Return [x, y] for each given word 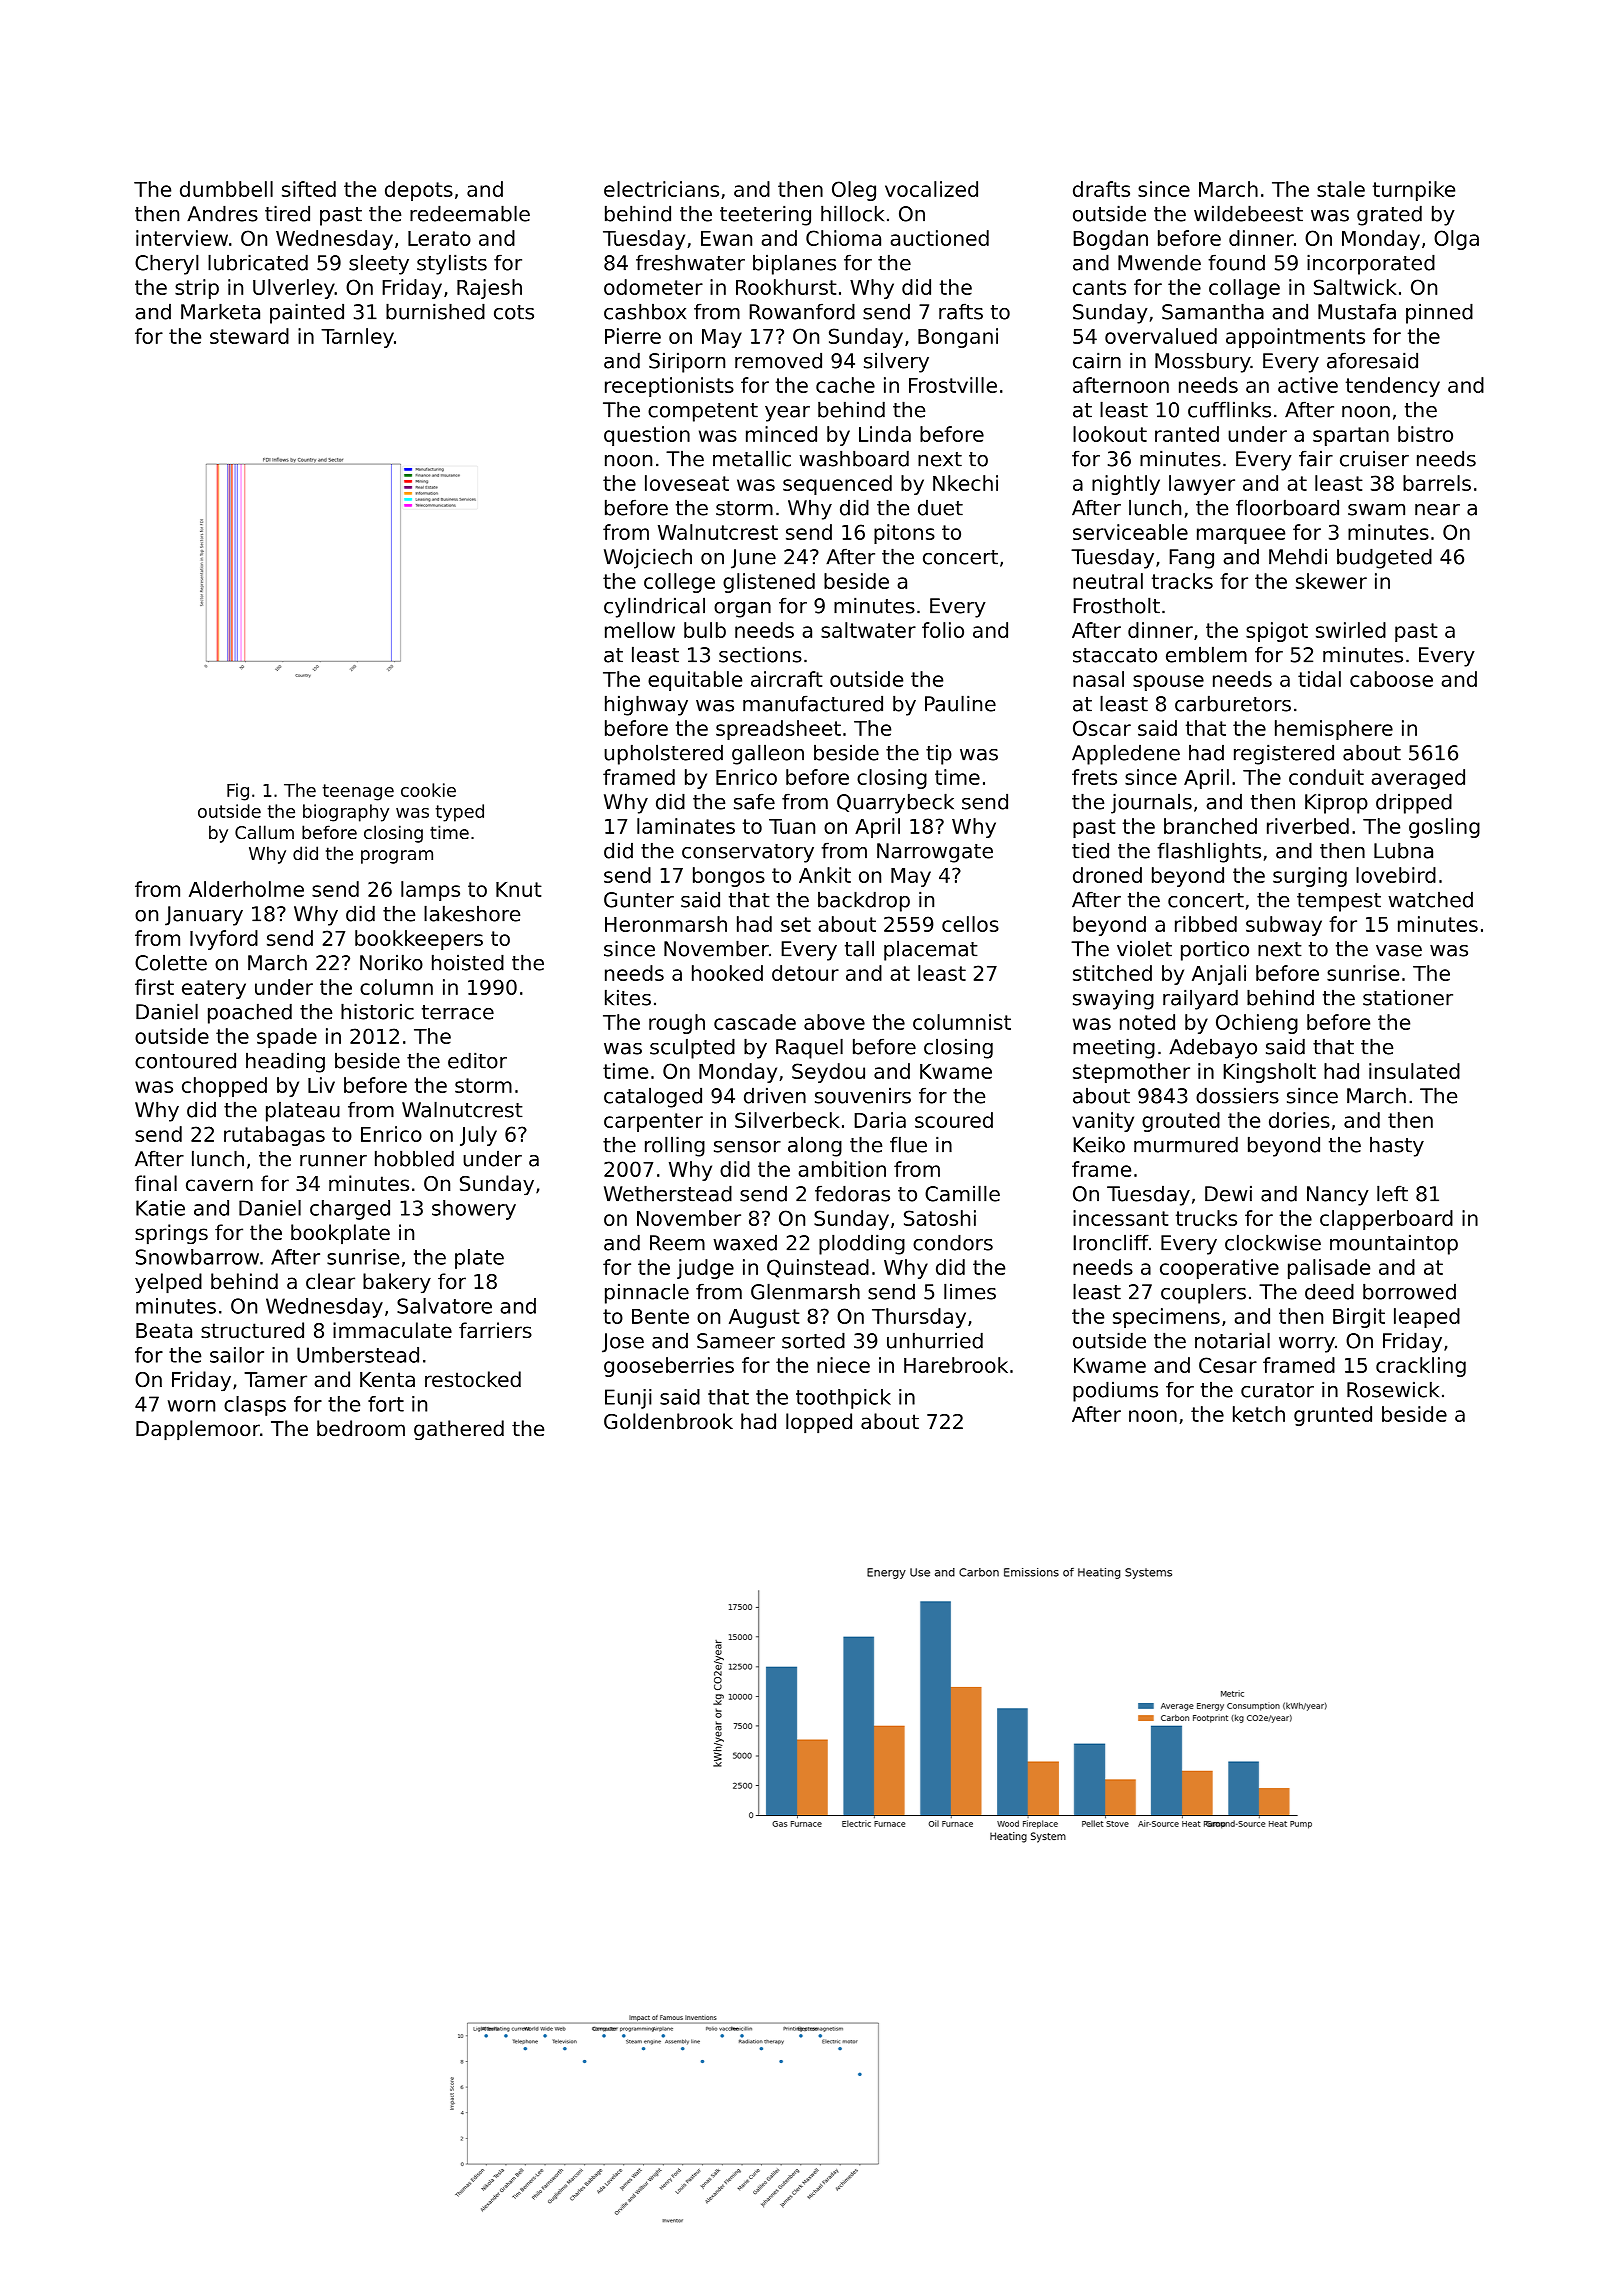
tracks [1182, 581]
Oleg [854, 191]
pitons [904, 534]
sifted [309, 189]
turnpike [1414, 191]
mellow [640, 630]
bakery [397, 1283]
